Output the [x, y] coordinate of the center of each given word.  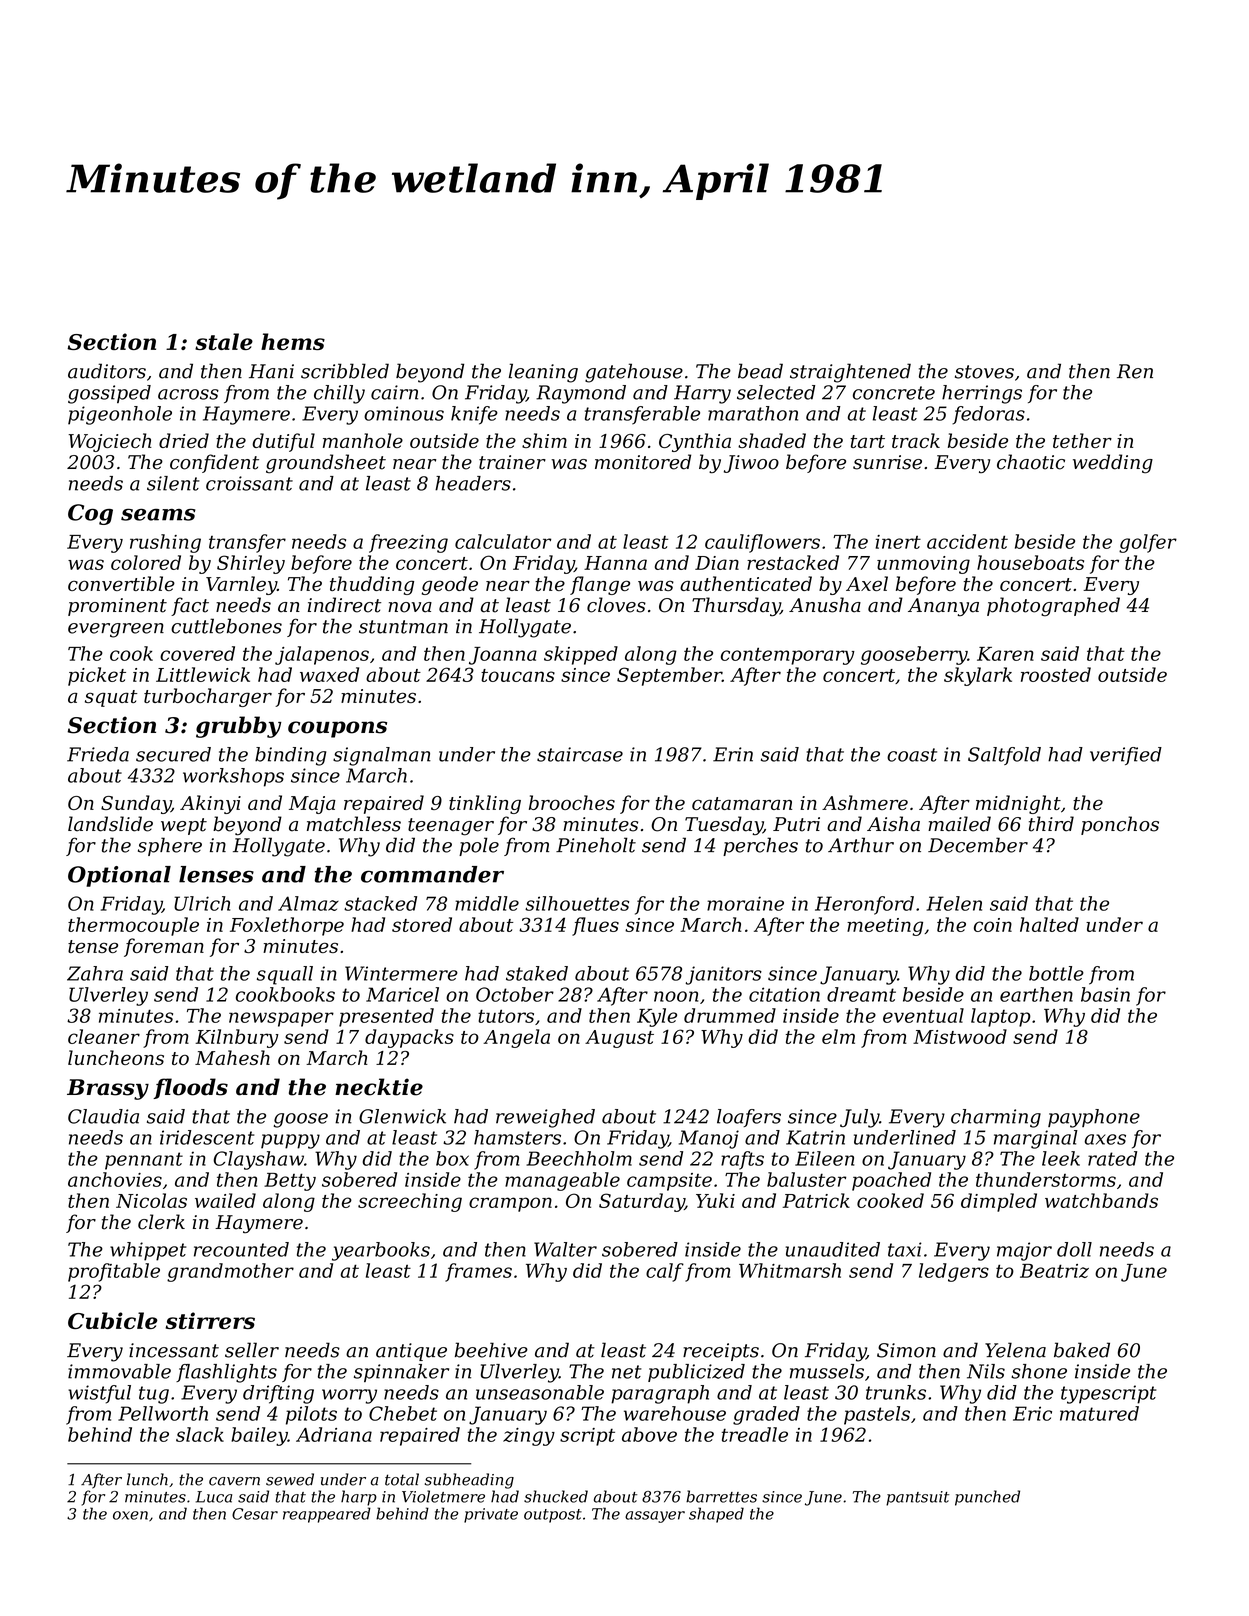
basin [1105, 994]
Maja [312, 805]
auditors [107, 371]
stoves [984, 372]
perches [760, 846]
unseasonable [540, 1392]
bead [760, 371]
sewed [290, 1479]
